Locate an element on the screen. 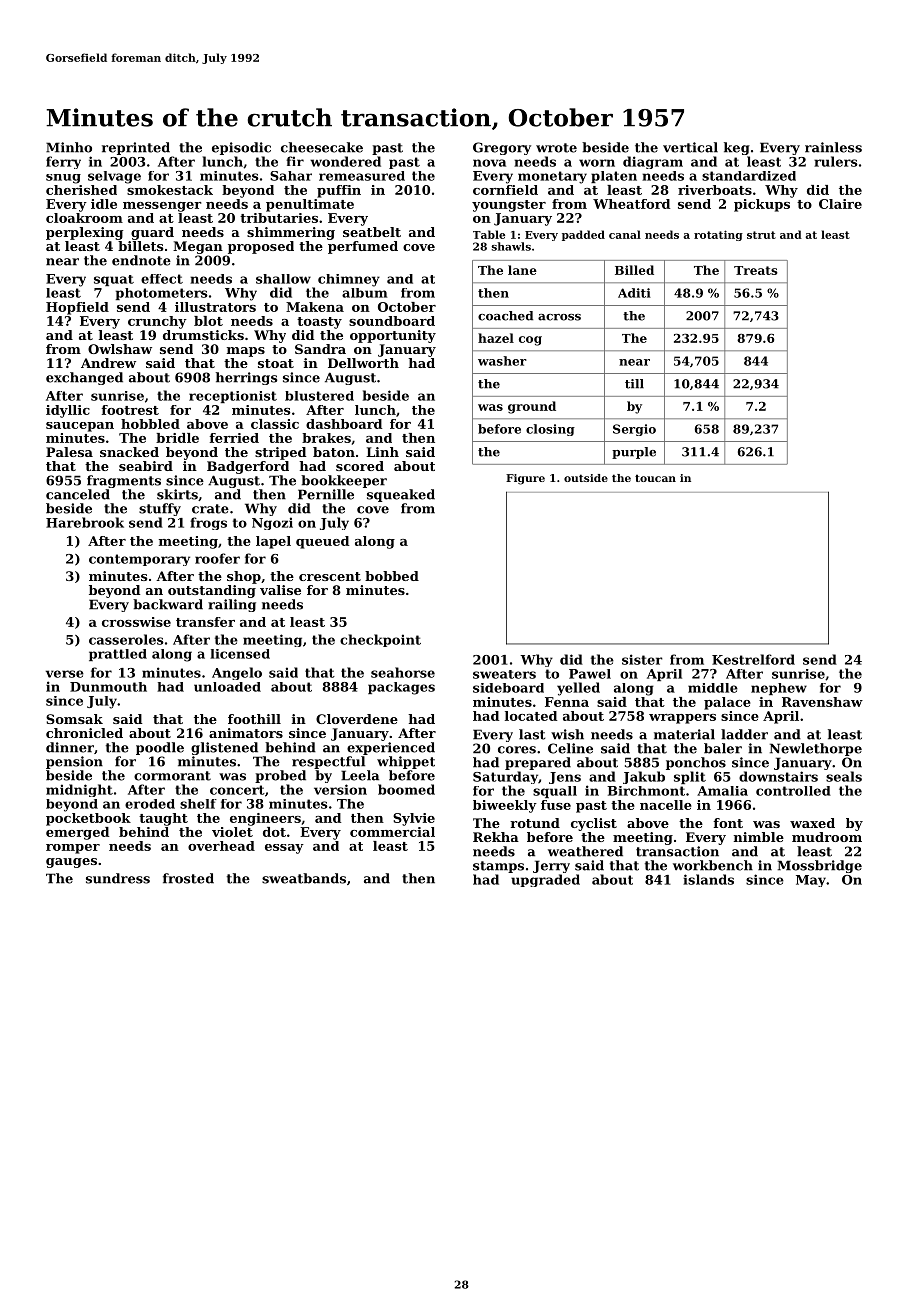  Badgerford is located at coordinates (248, 467).
